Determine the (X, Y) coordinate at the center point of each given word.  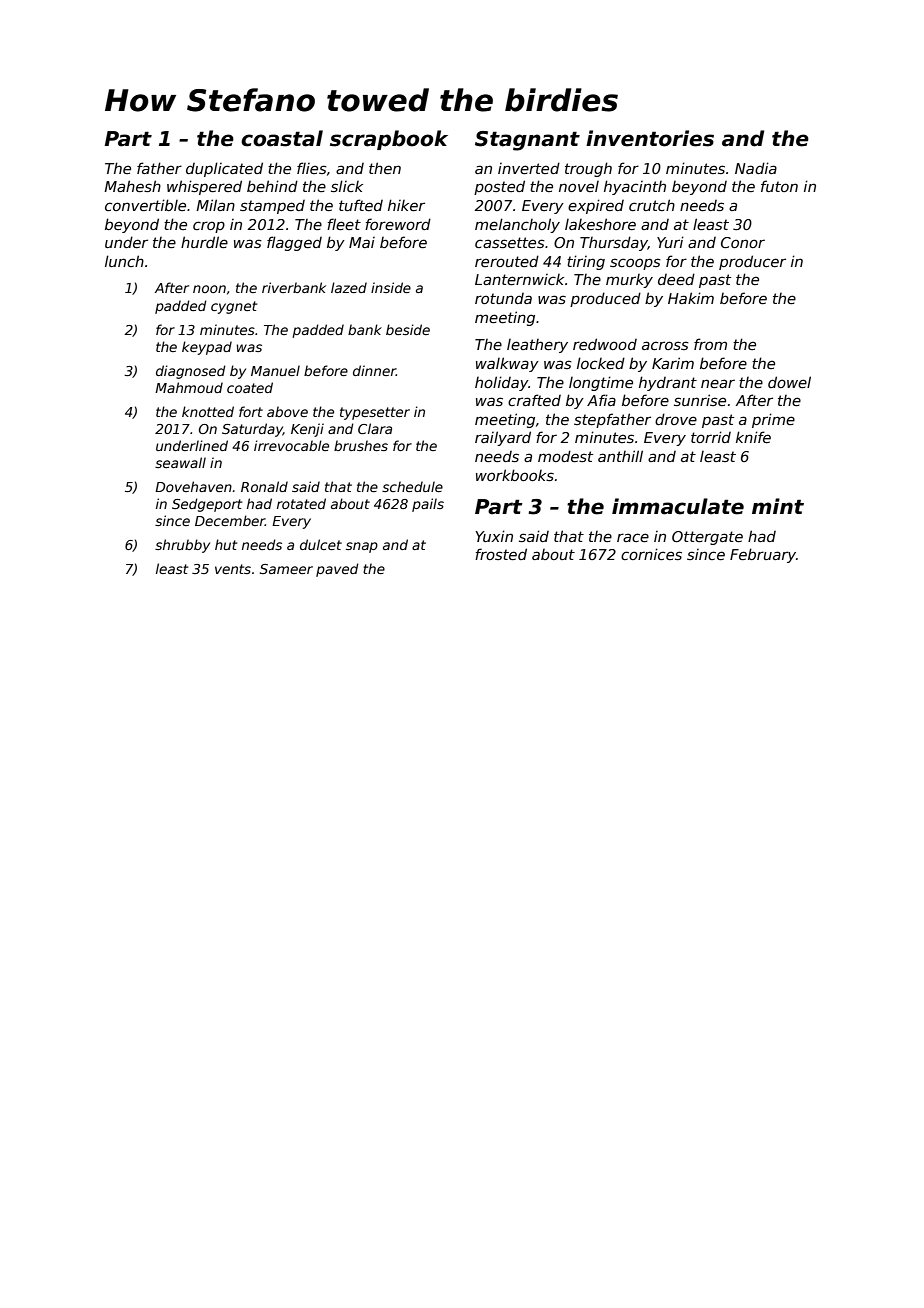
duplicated (224, 169)
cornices (651, 554)
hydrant (668, 383)
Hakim (691, 298)
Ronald (264, 486)
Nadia (756, 168)
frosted (501, 554)
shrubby (182, 546)
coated (250, 387)
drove (676, 419)
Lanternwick (519, 279)
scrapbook (389, 140)
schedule (412, 486)
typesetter (375, 413)
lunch (124, 261)
